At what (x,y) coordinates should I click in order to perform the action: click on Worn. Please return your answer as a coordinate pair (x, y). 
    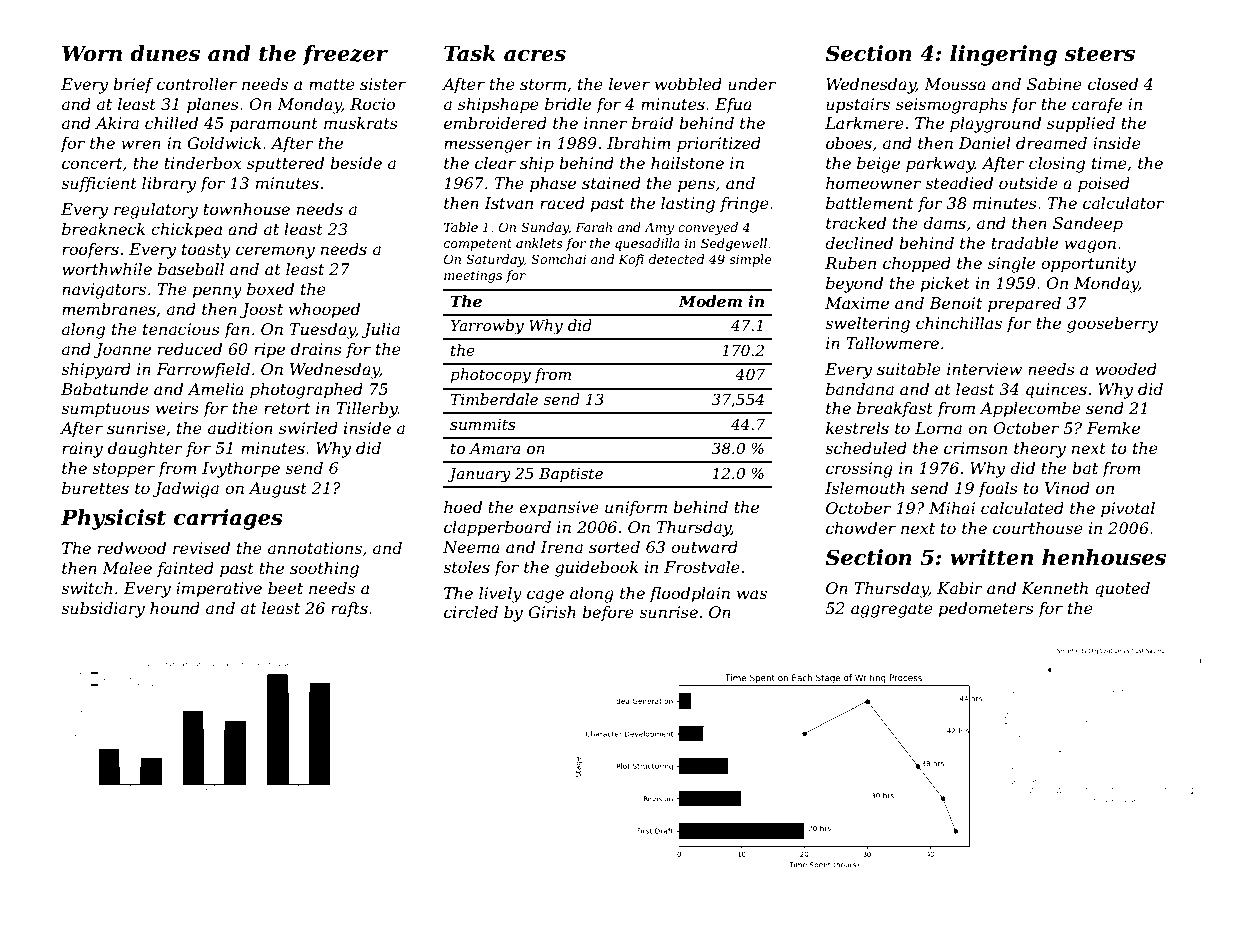
    Looking at the image, I should click on (92, 53).
